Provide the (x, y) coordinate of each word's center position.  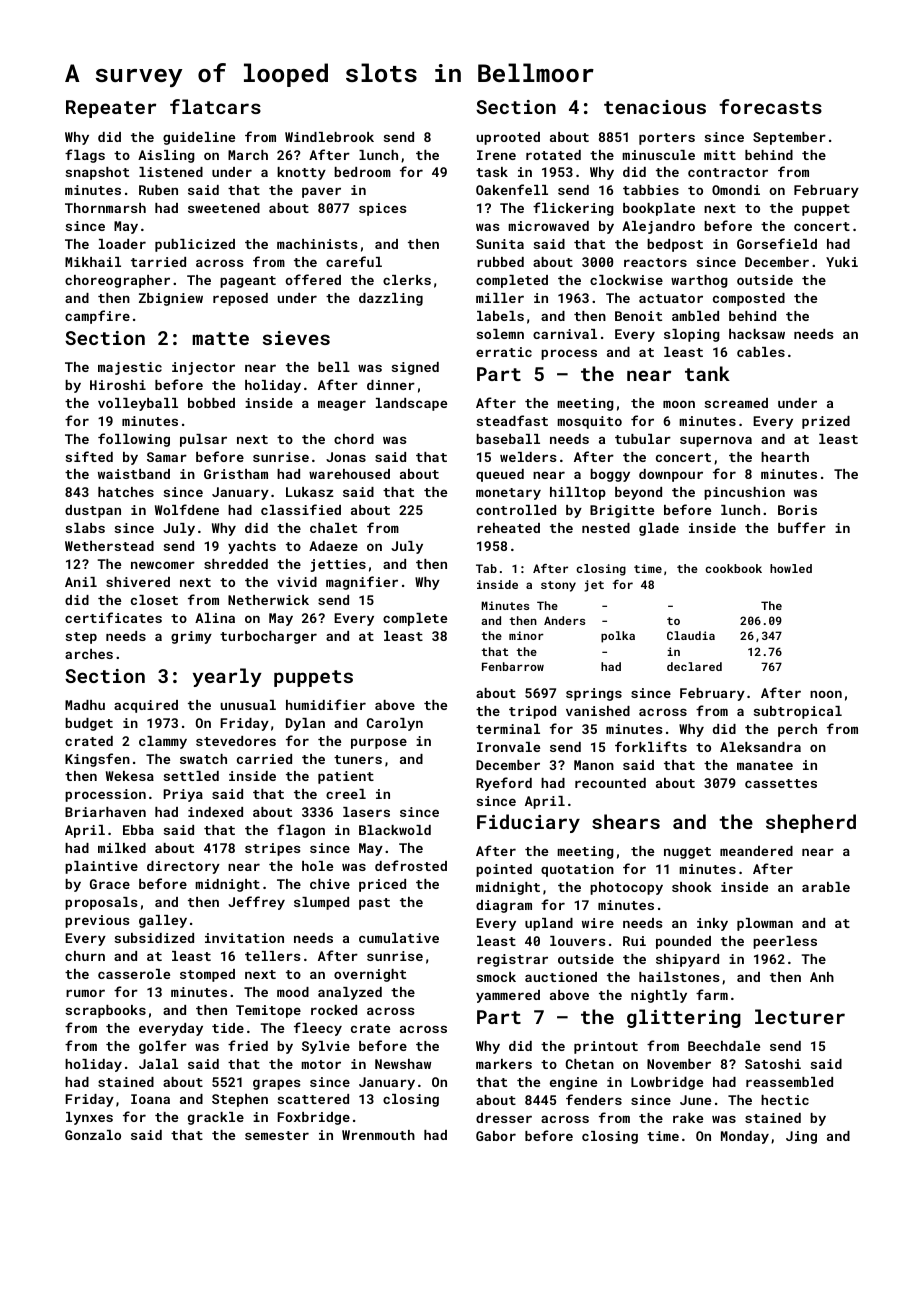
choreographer (117, 281)
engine (573, 1083)
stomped (207, 975)
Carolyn (395, 724)
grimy (191, 637)
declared (694, 666)
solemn (500, 334)
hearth (785, 457)
